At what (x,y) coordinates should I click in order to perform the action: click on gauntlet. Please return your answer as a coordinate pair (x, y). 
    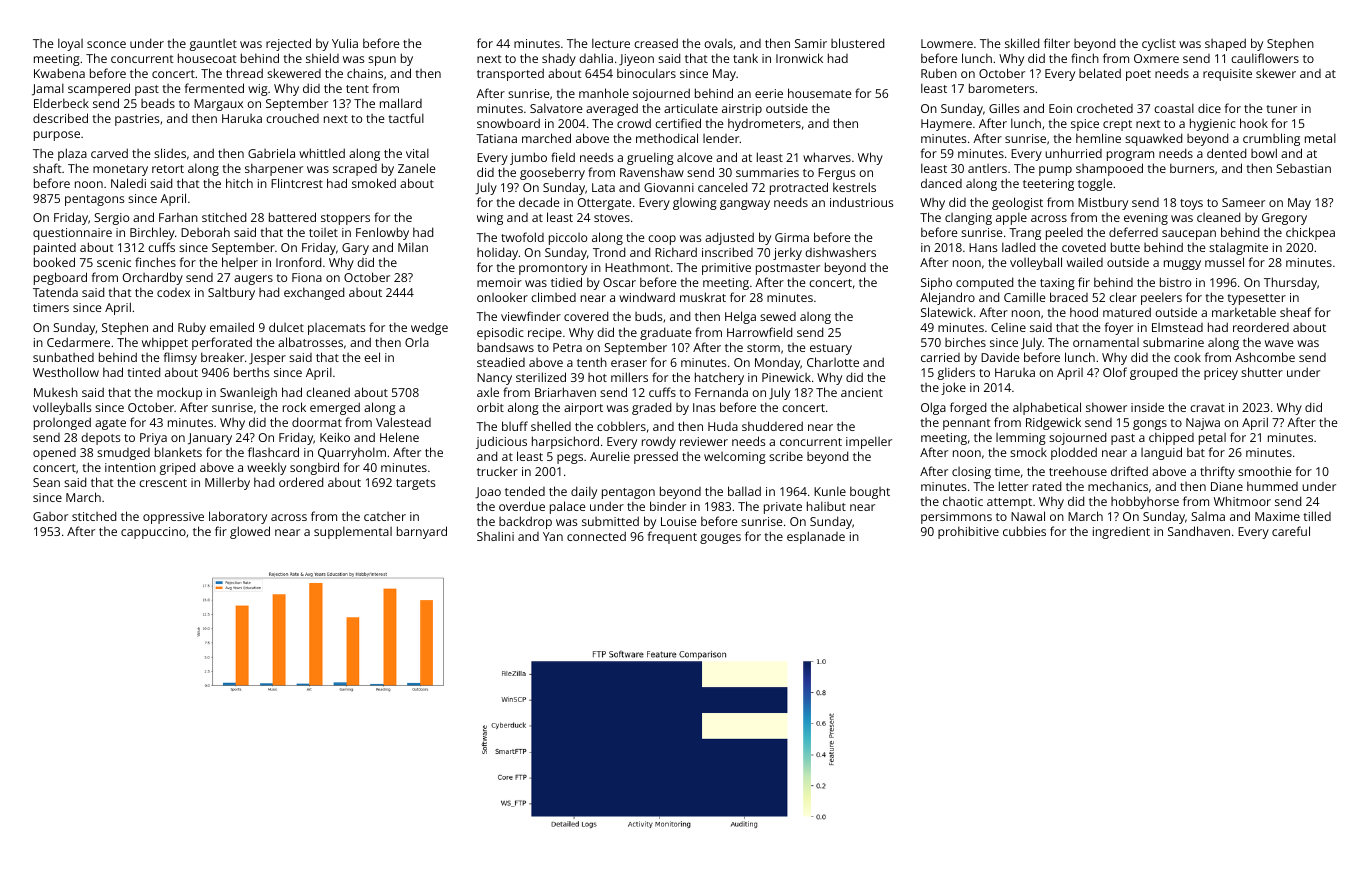
    Looking at the image, I should click on (213, 45).
